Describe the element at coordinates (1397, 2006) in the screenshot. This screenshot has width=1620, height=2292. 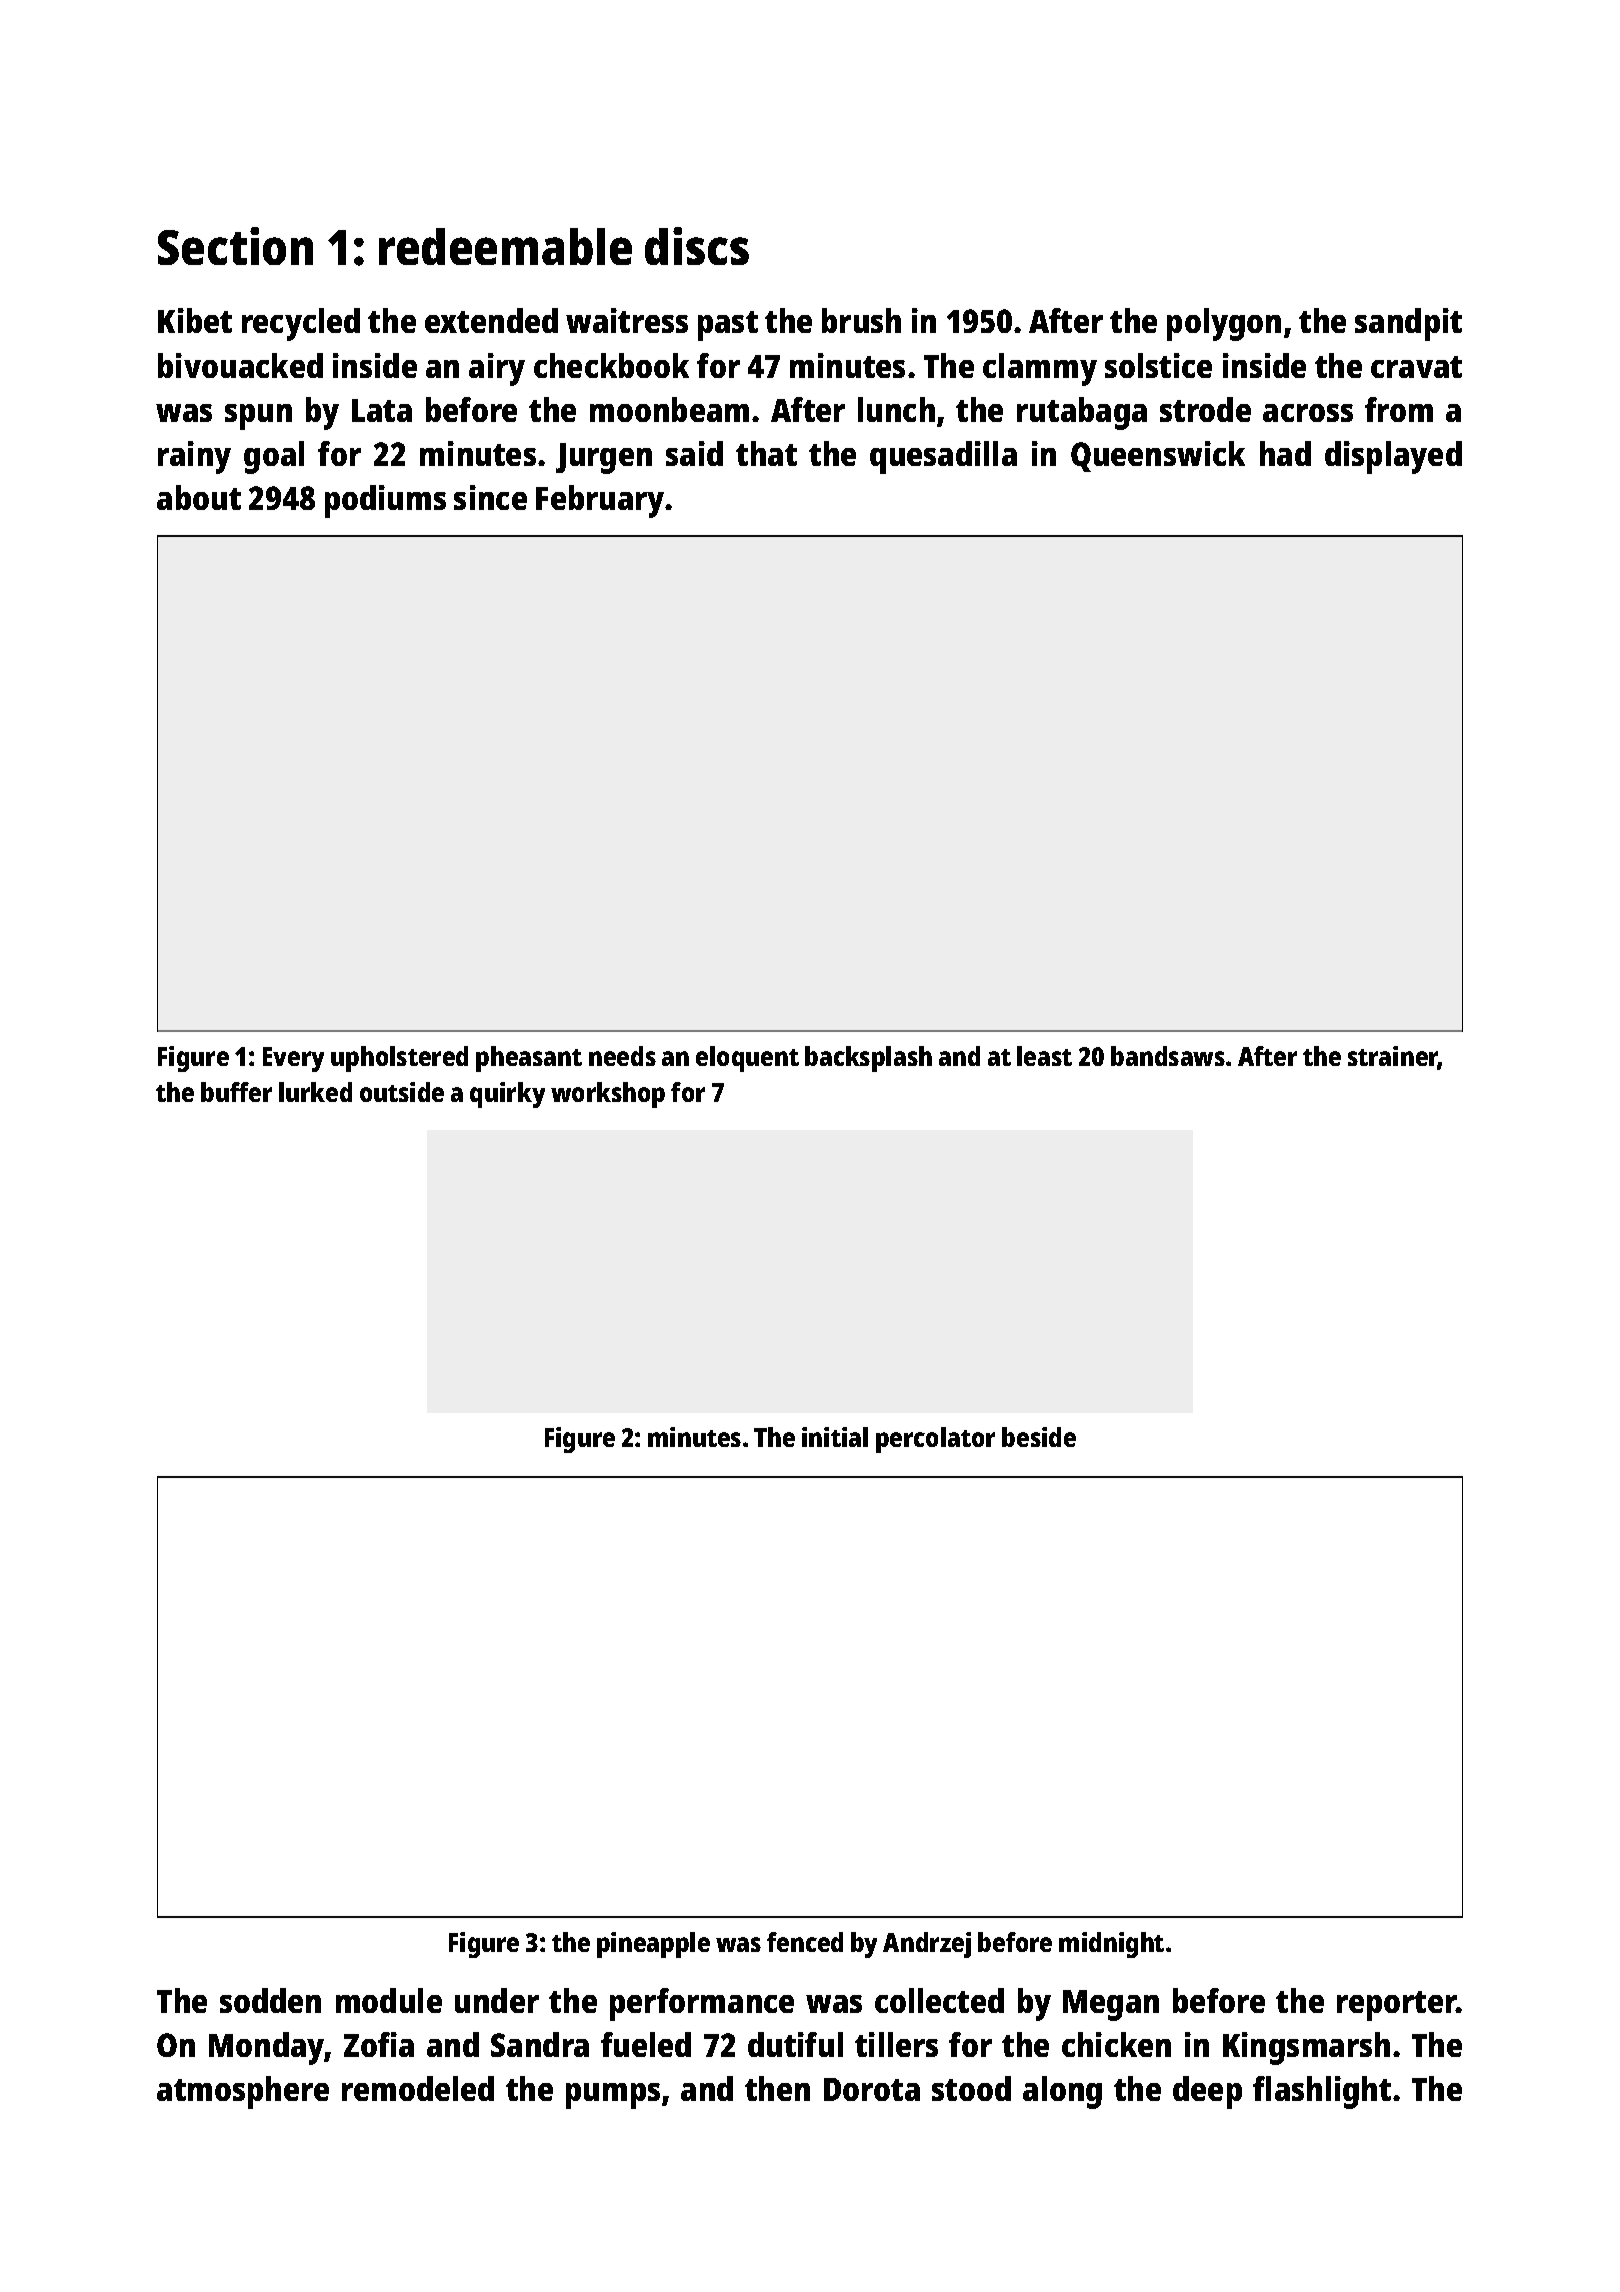
I see `reporter` at that location.
